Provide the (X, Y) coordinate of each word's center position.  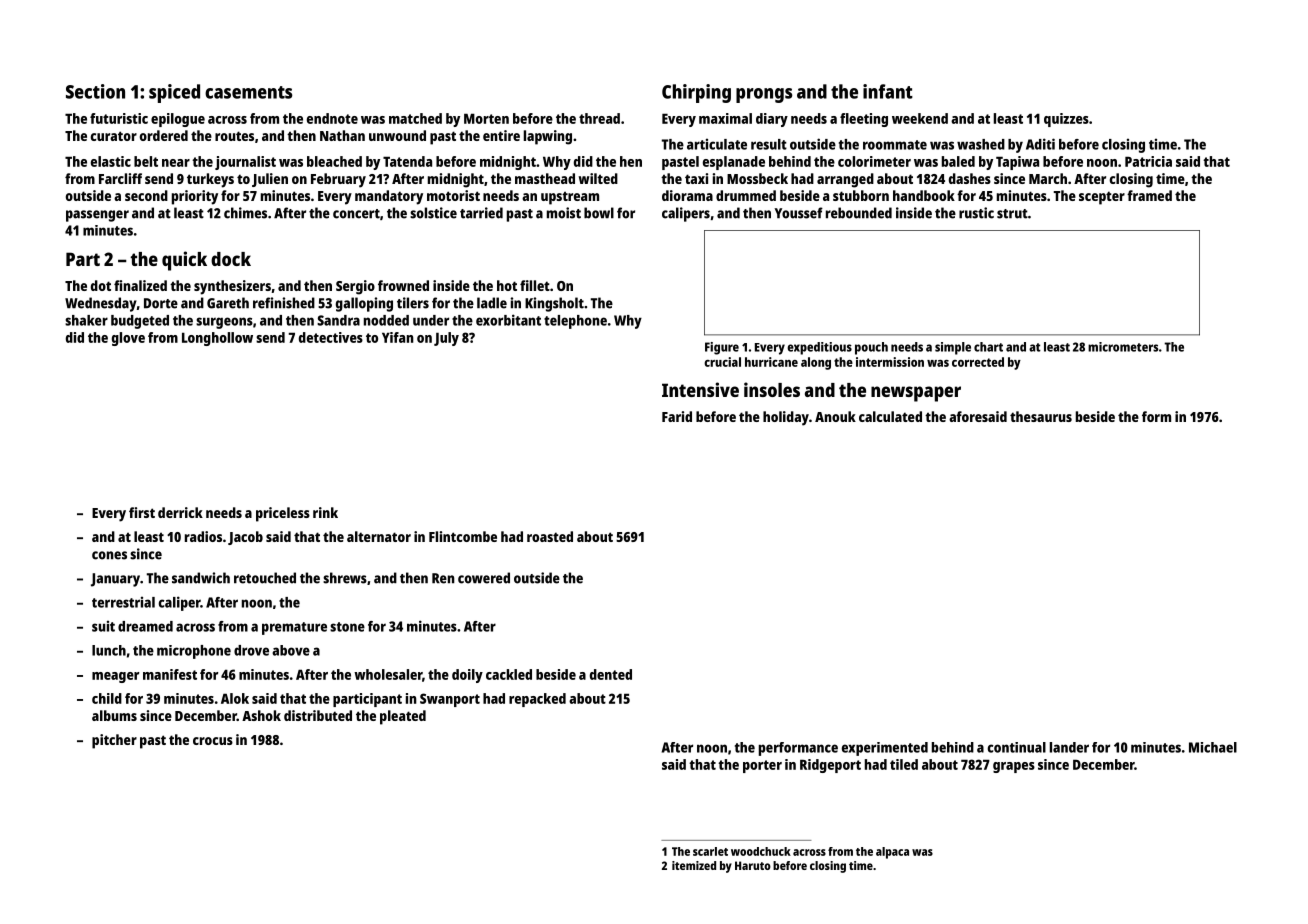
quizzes (1066, 120)
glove (128, 339)
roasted (550, 536)
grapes (1014, 767)
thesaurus (1041, 416)
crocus (213, 741)
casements (248, 92)
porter (762, 766)
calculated (890, 416)
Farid (677, 416)
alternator (379, 536)
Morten (486, 118)
